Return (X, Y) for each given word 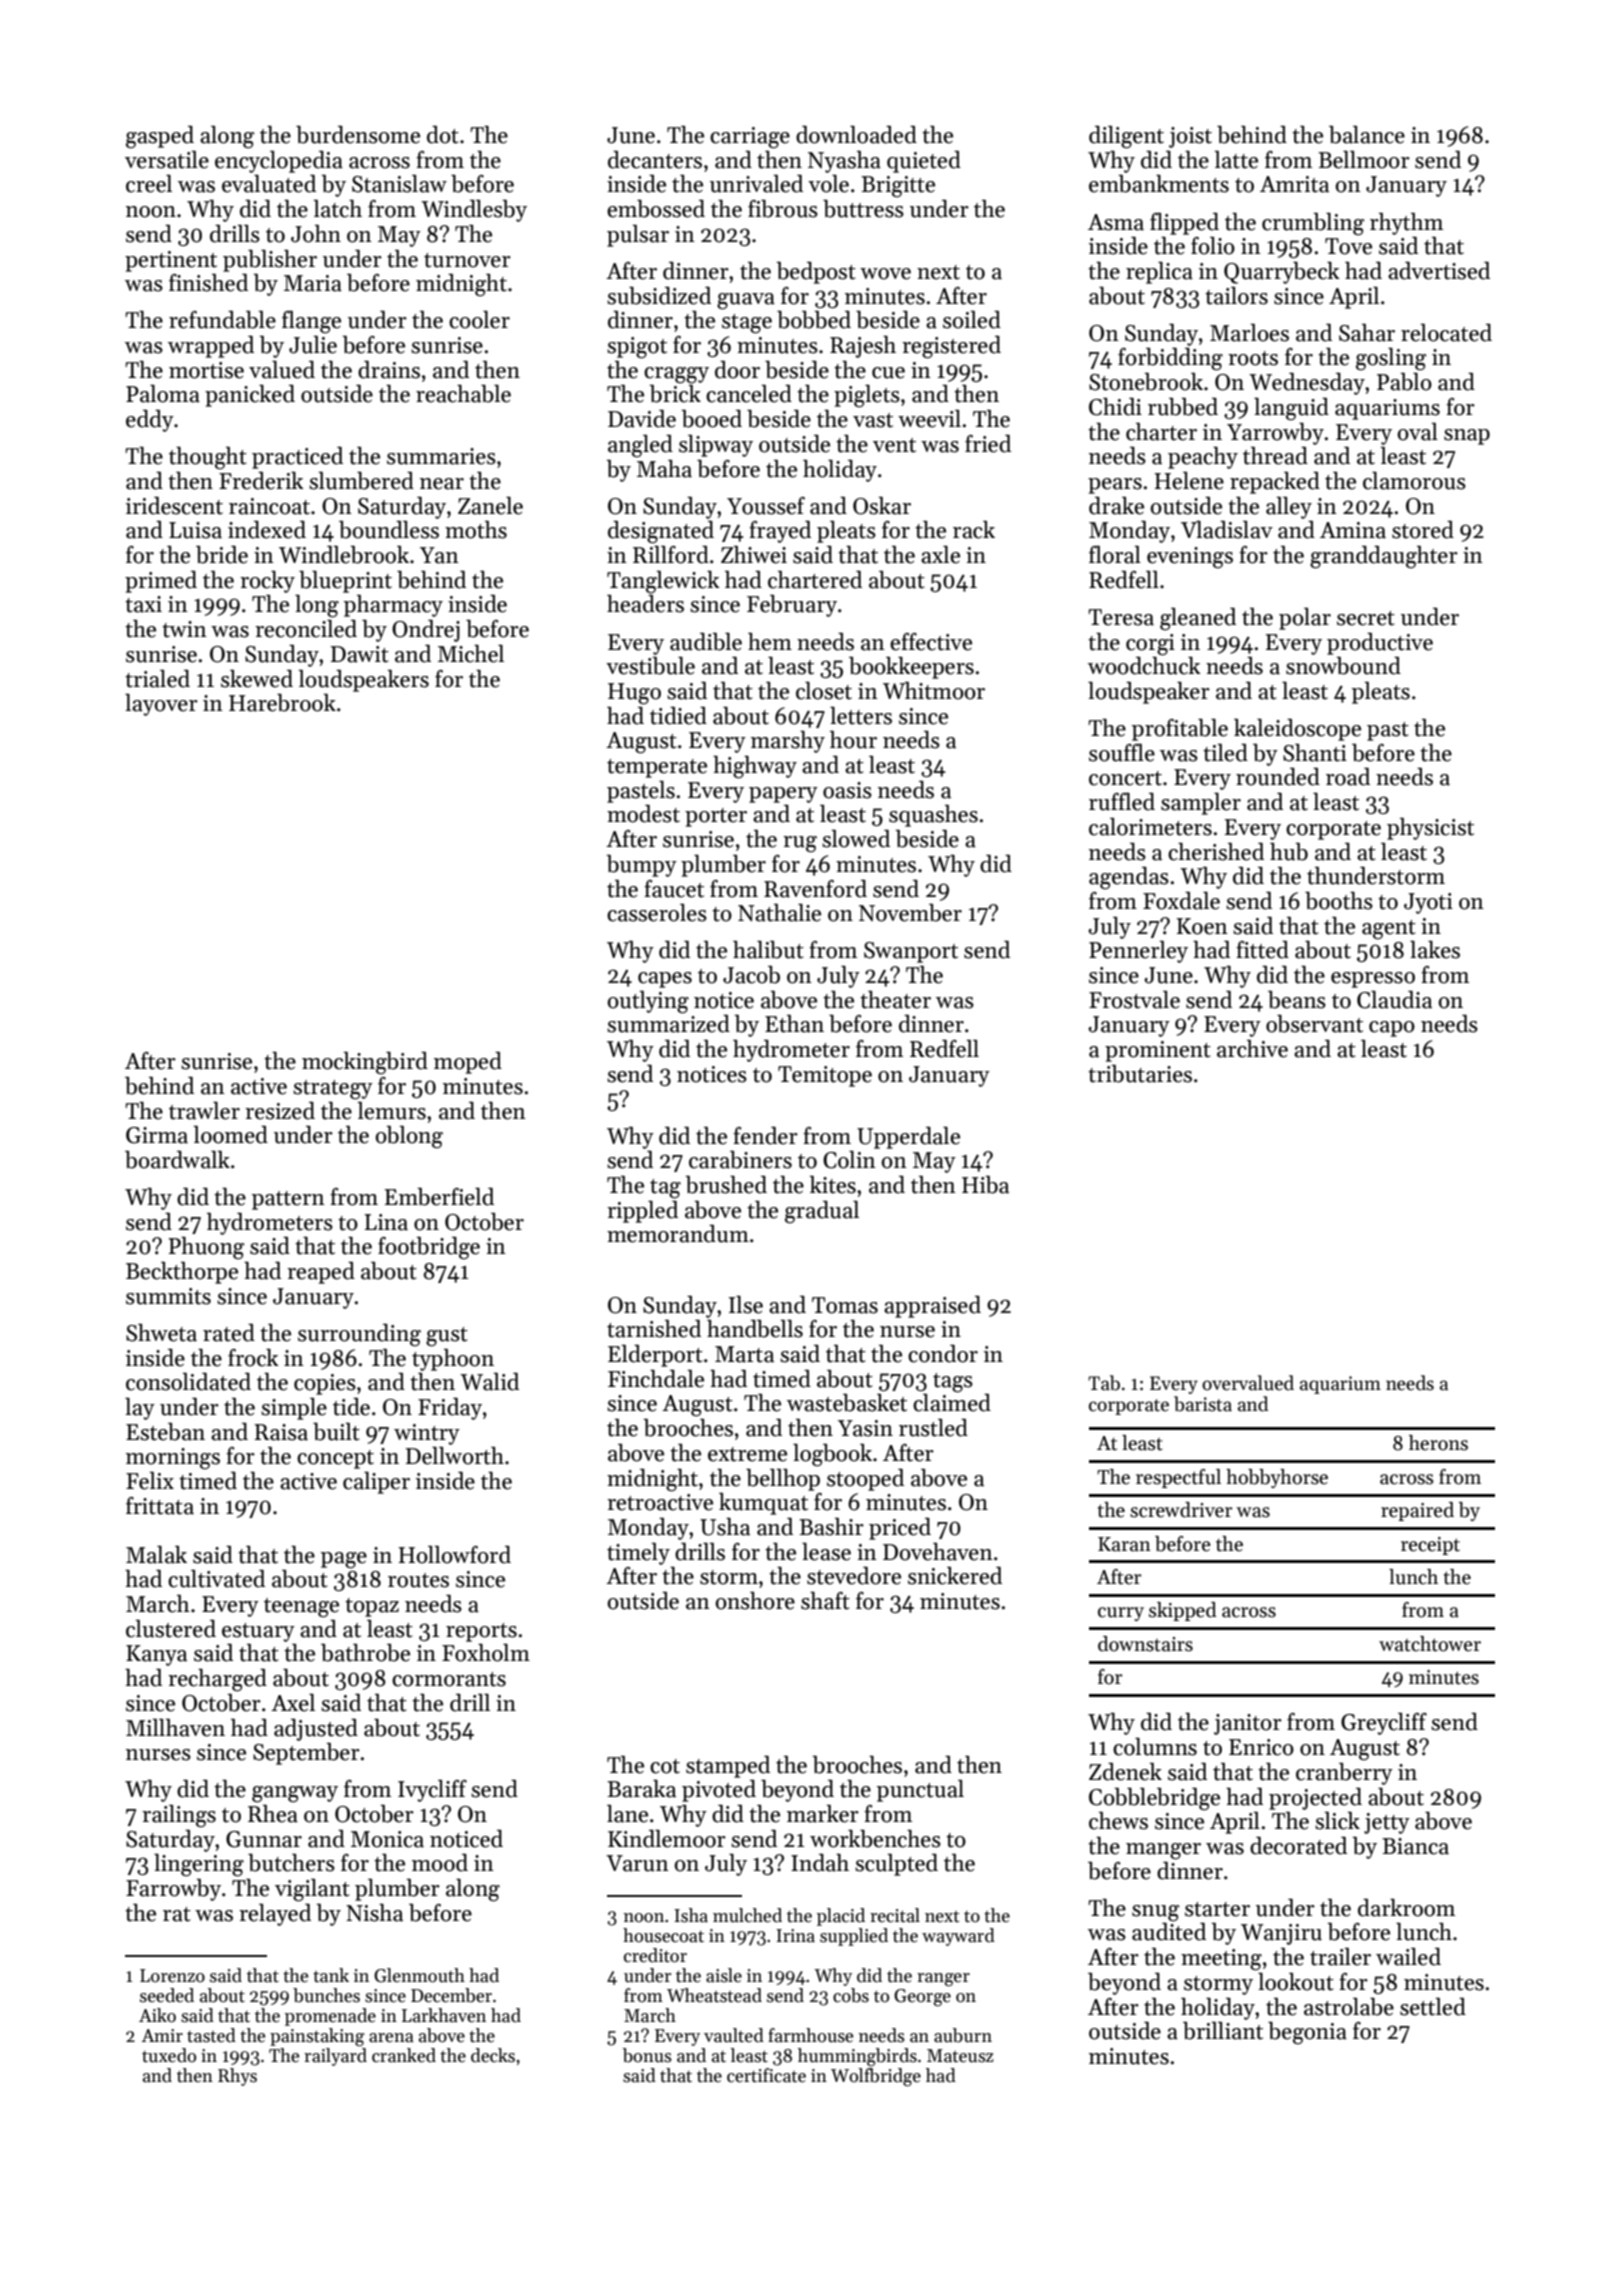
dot (443, 135)
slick (1337, 1821)
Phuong (206, 1248)
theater (895, 1000)
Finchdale (656, 1379)
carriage (750, 138)
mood (440, 1863)
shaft (825, 1601)
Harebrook (282, 703)
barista (1203, 1404)
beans (1297, 1000)
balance (1367, 135)
